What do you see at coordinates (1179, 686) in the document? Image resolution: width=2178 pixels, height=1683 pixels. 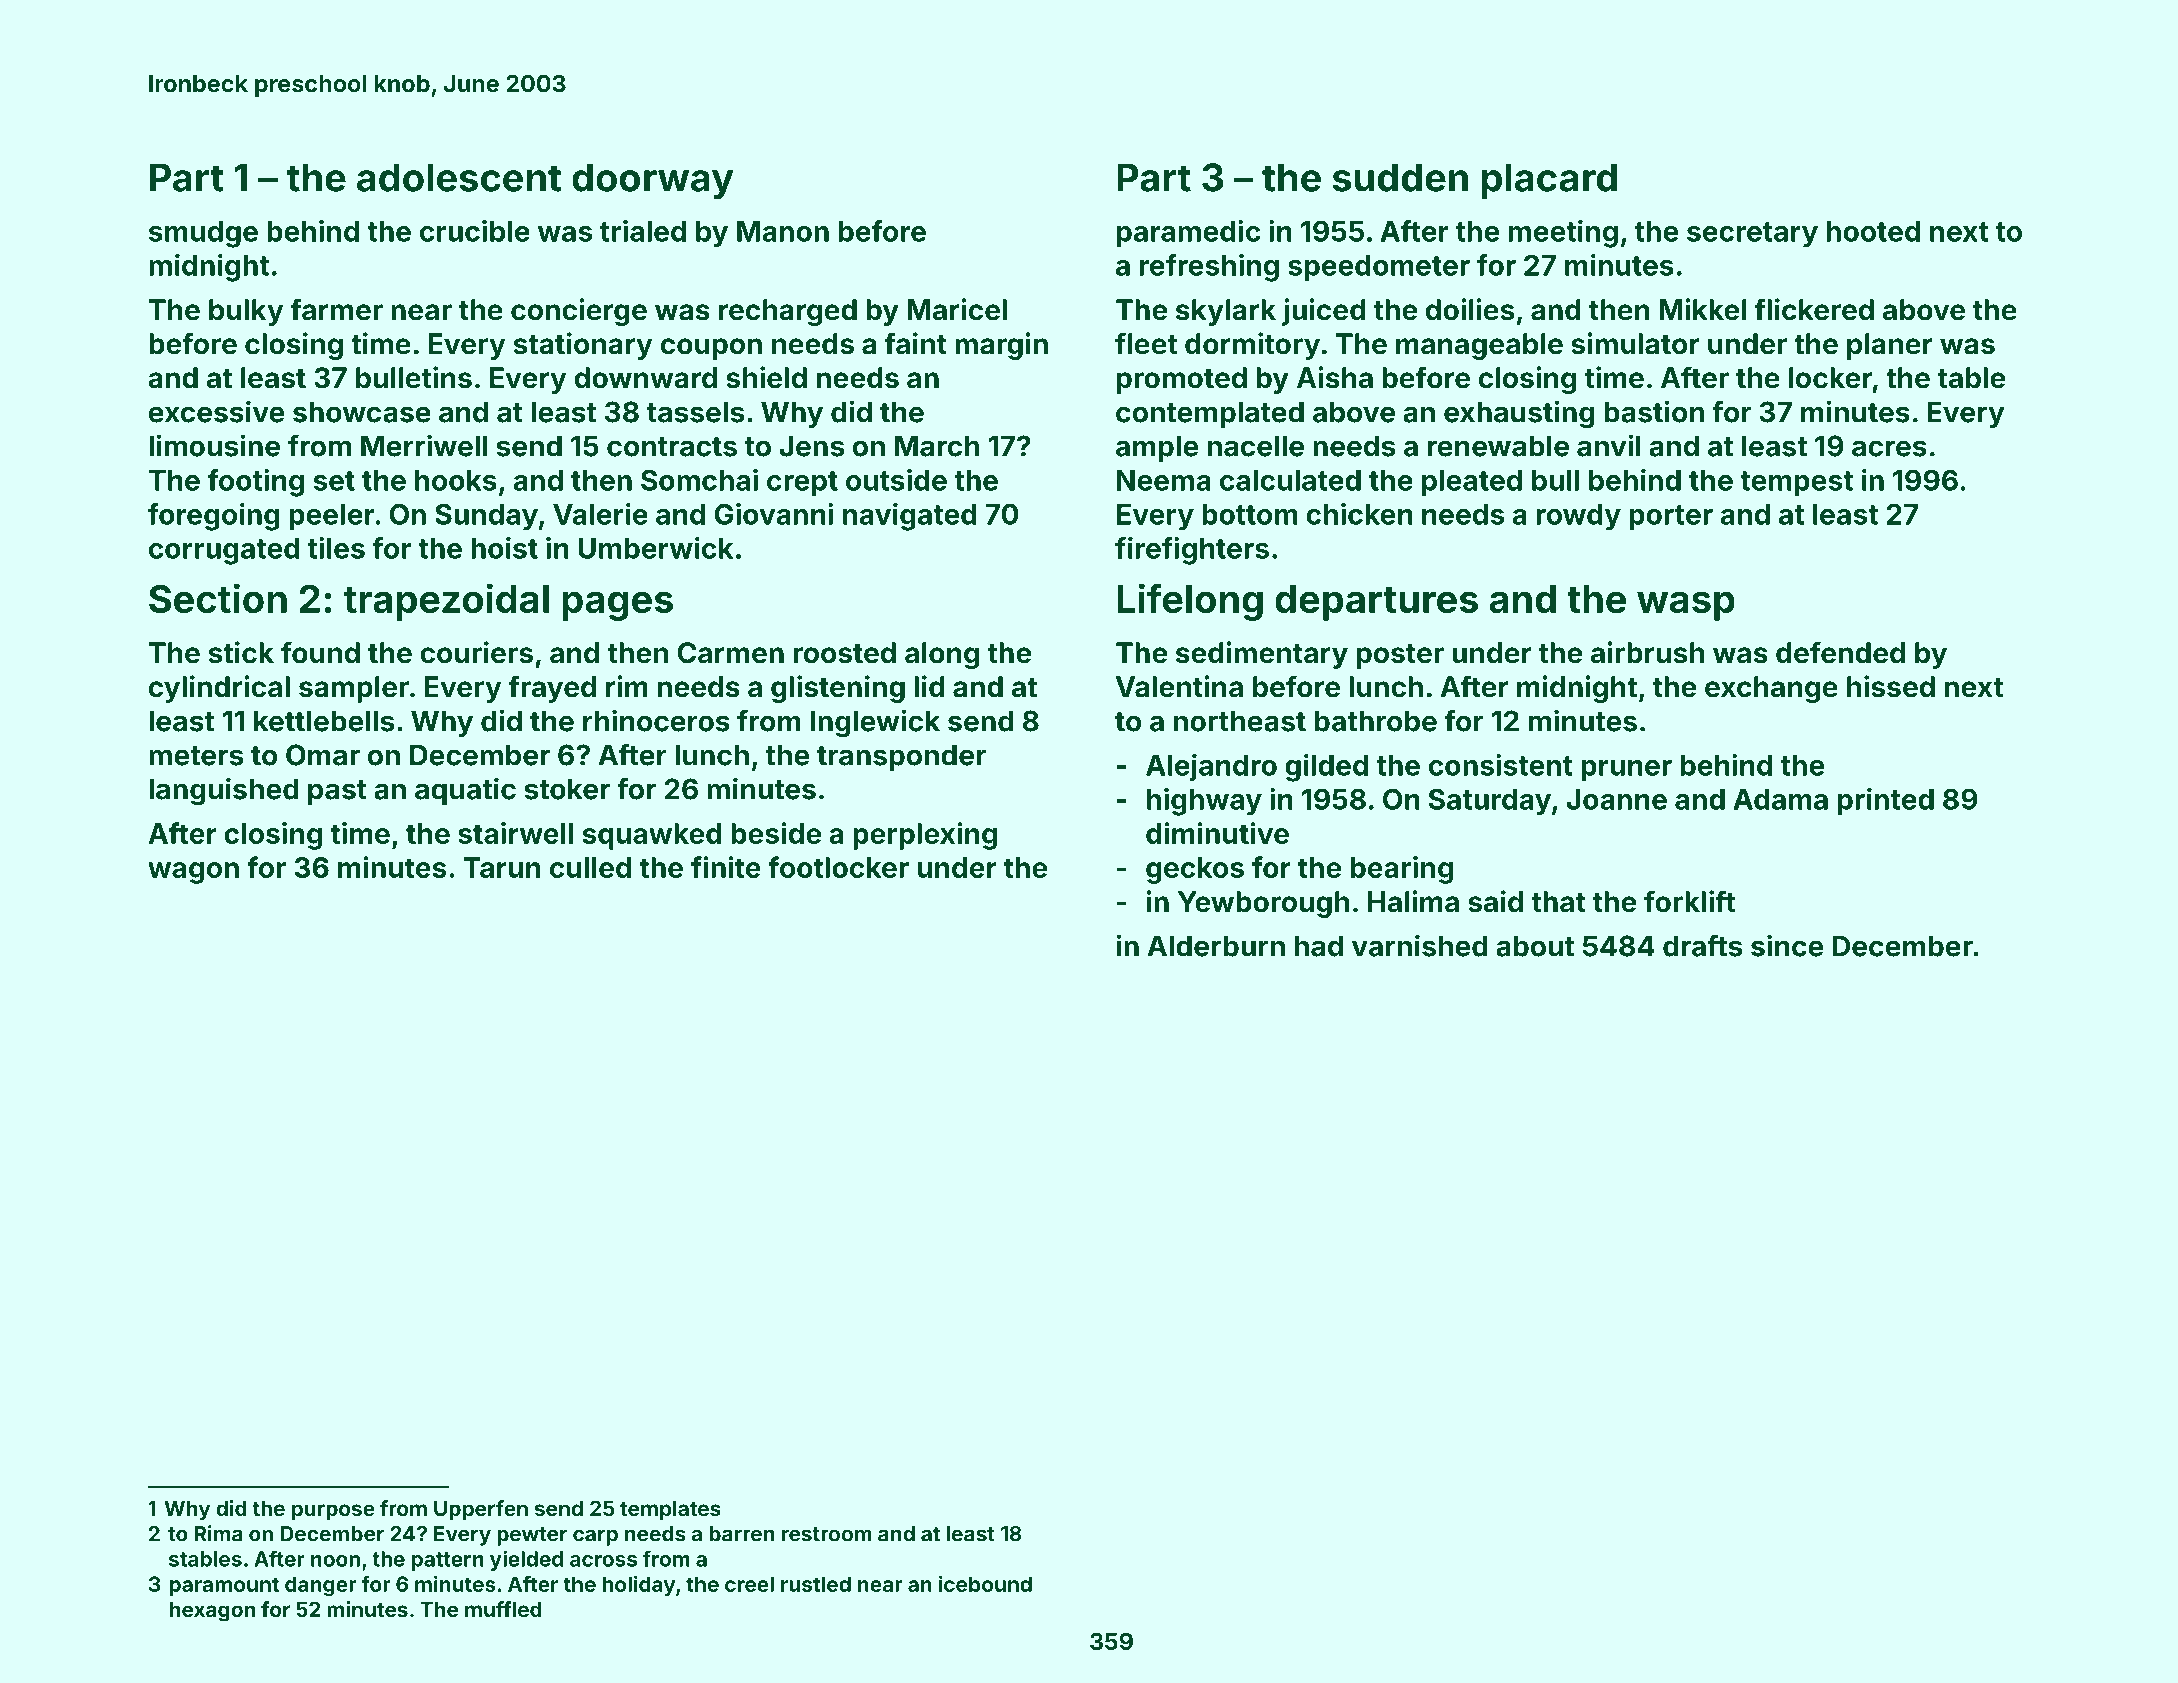 I see `Valentina` at bounding box center [1179, 686].
